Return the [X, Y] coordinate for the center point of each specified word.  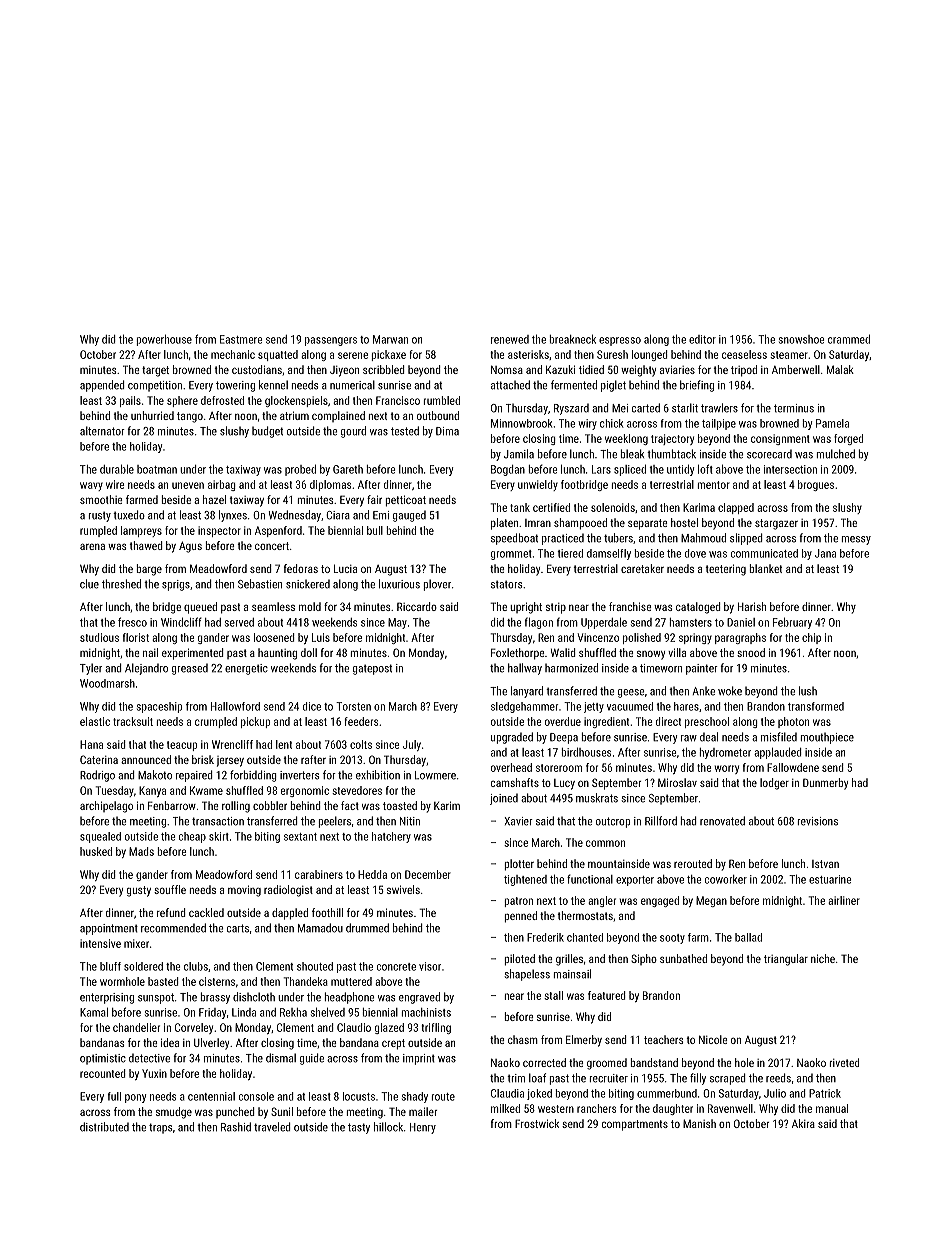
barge [149, 570]
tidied [591, 369]
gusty [139, 891]
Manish [699, 1123]
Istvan [825, 864]
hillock [388, 1127]
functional [590, 879]
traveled [272, 1127]
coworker [726, 879]
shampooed [580, 524]
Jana [825, 553]
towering [235, 386]
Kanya [152, 791]
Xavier [518, 821]
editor [702, 339]
